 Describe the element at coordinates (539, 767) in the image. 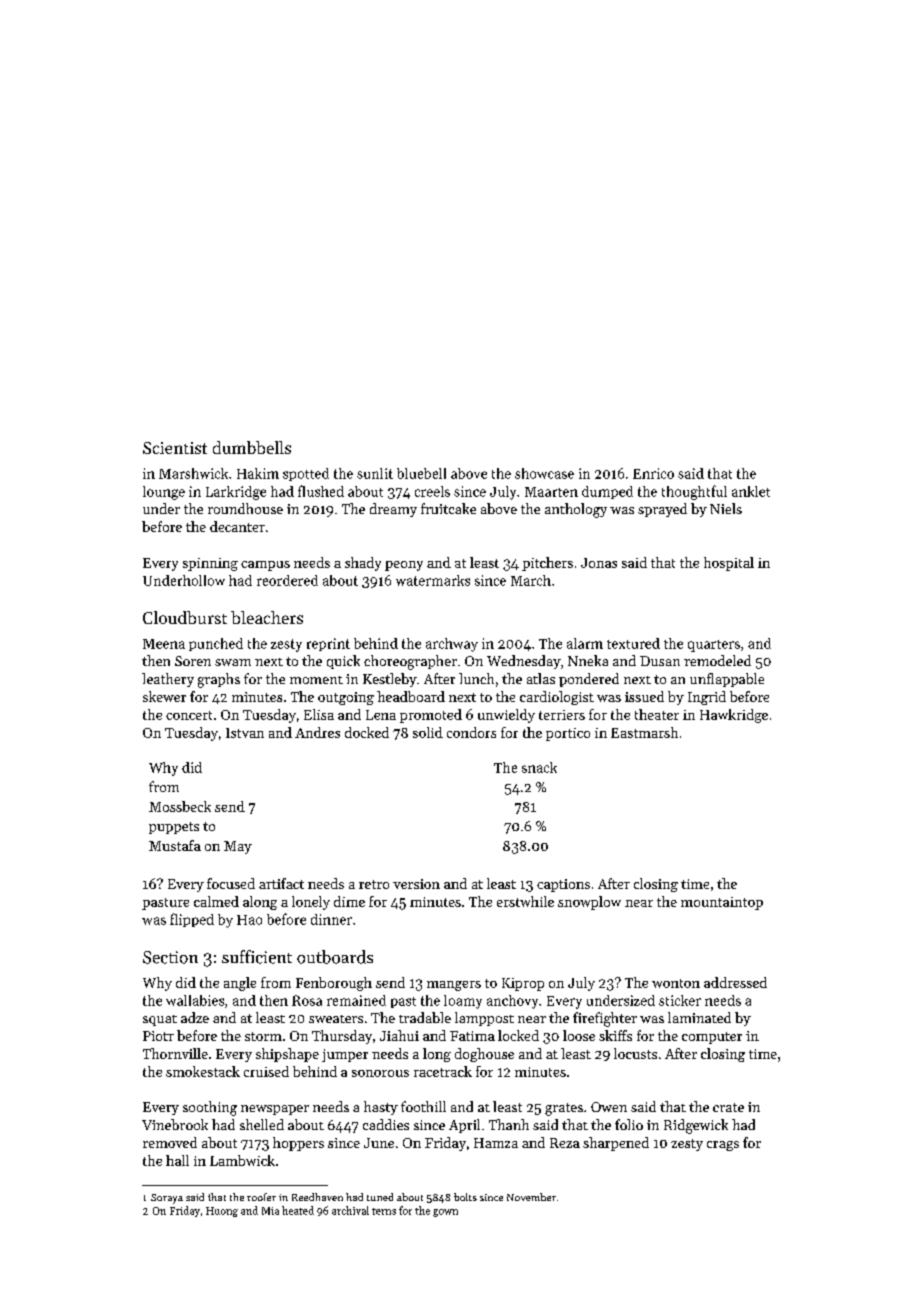

I see `snack` at that location.
